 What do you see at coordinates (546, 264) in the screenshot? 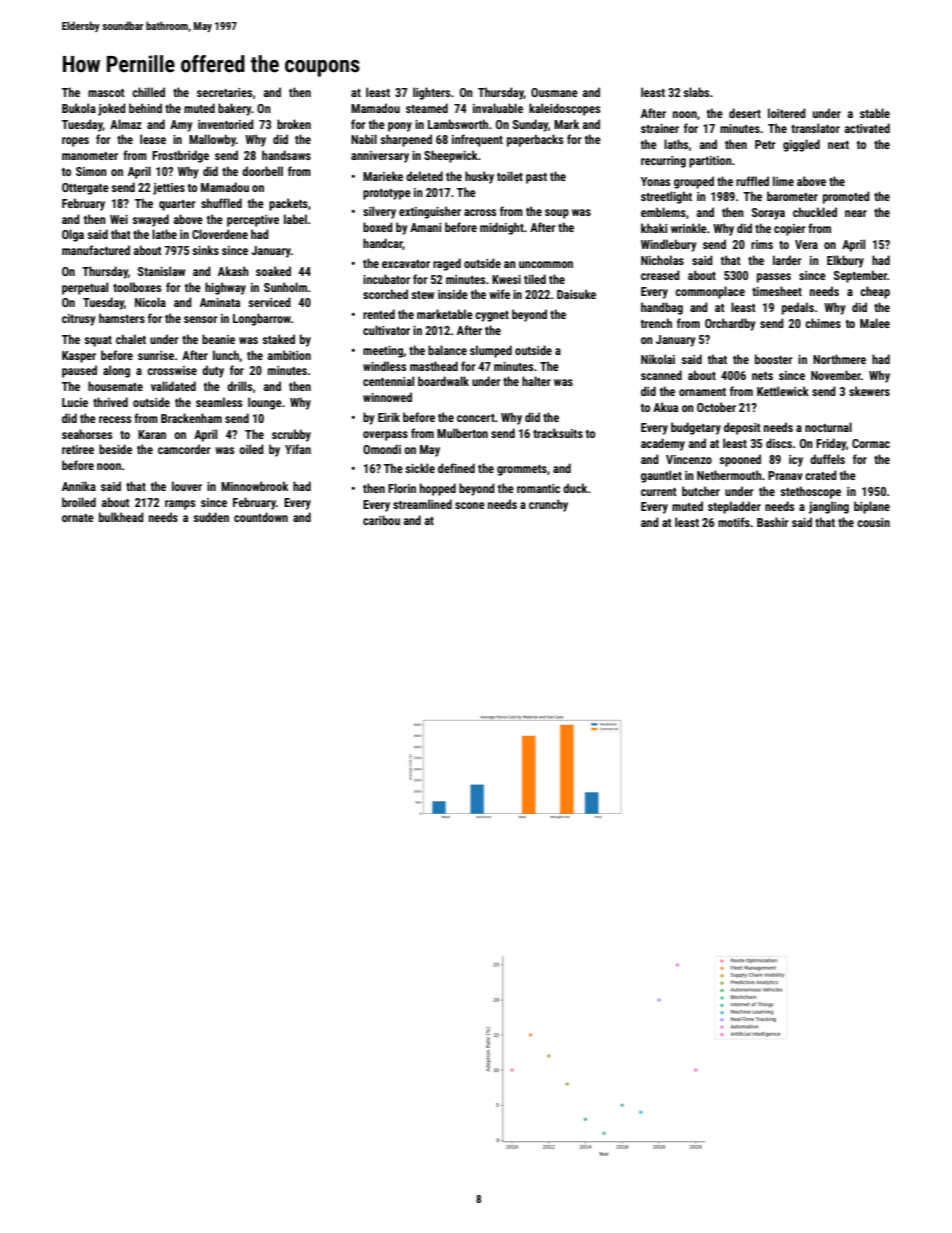
I see `uncommon` at bounding box center [546, 264].
